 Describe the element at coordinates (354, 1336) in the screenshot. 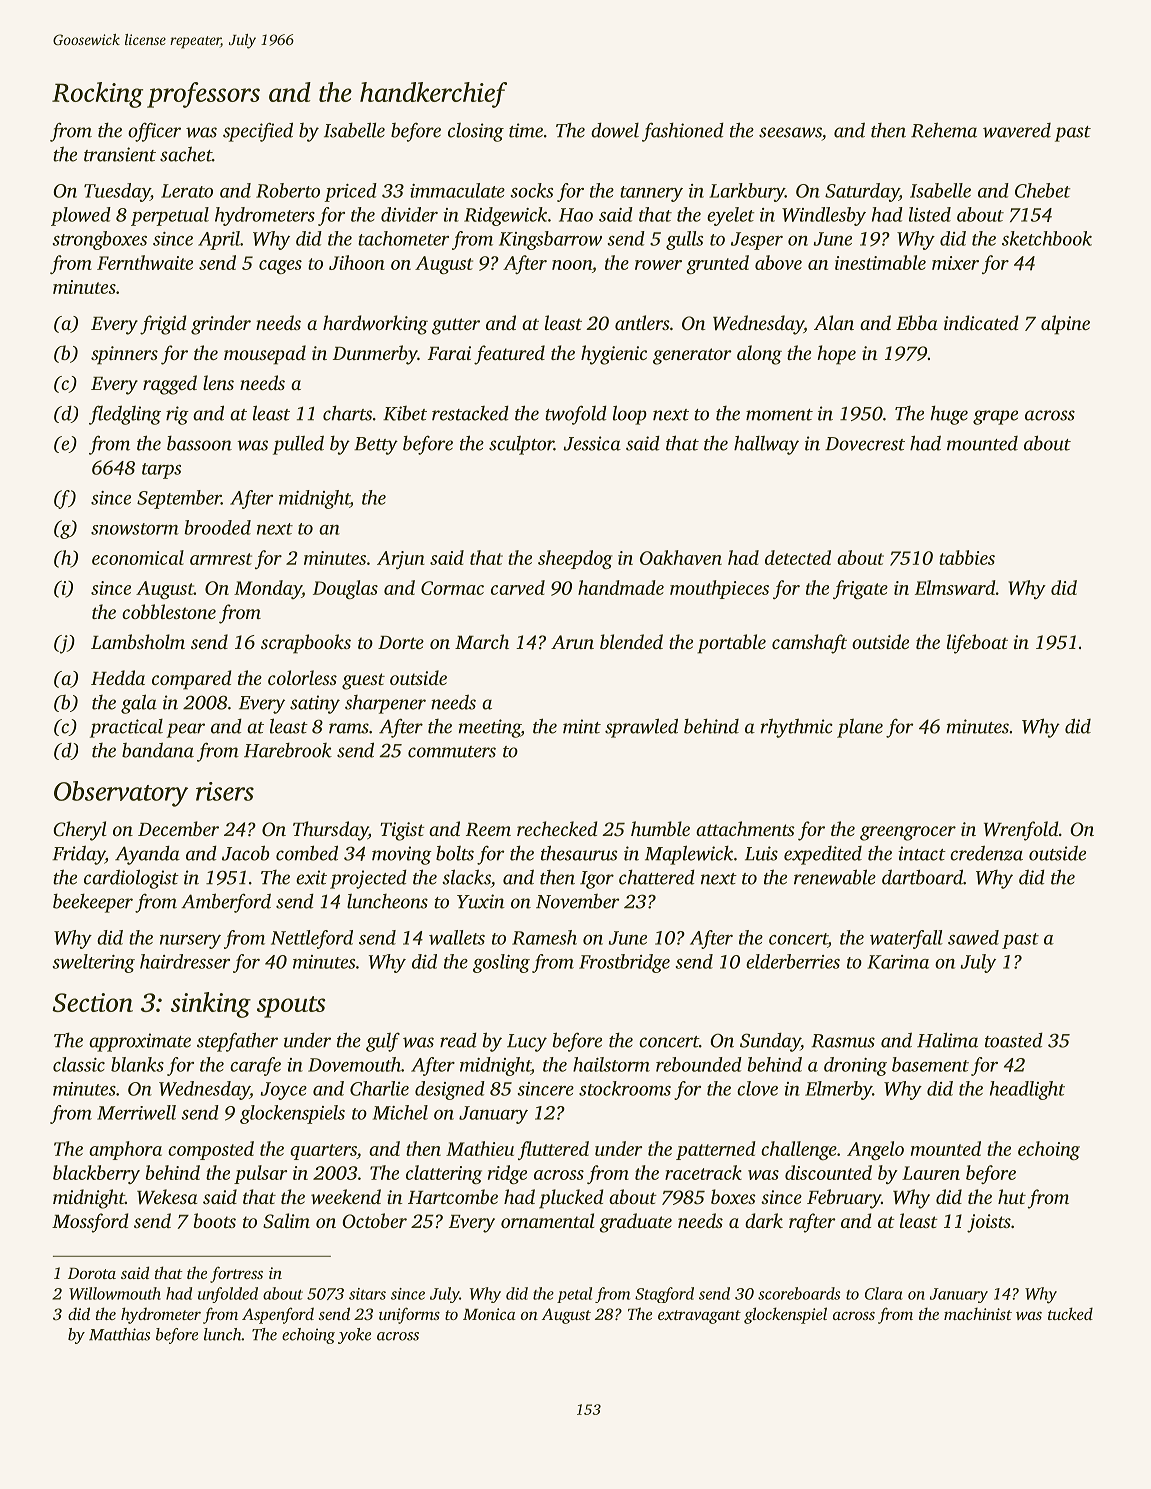

I see `yoke` at that location.
